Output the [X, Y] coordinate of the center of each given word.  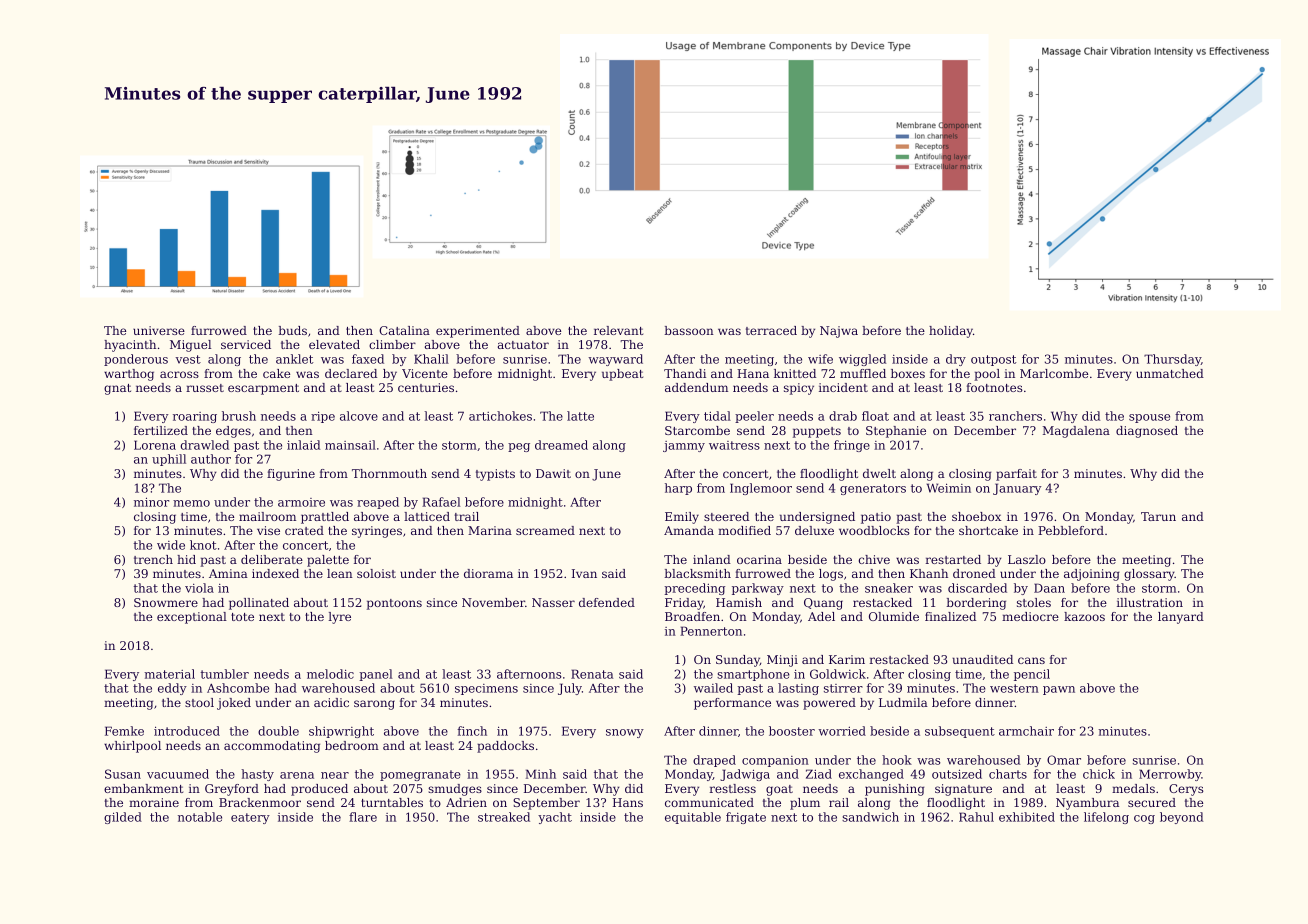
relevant [618, 330]
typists [495, 475]
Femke [124, 731]
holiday [951, 332]
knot [203, 545]
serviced [246, 344]
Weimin [949, 488]
